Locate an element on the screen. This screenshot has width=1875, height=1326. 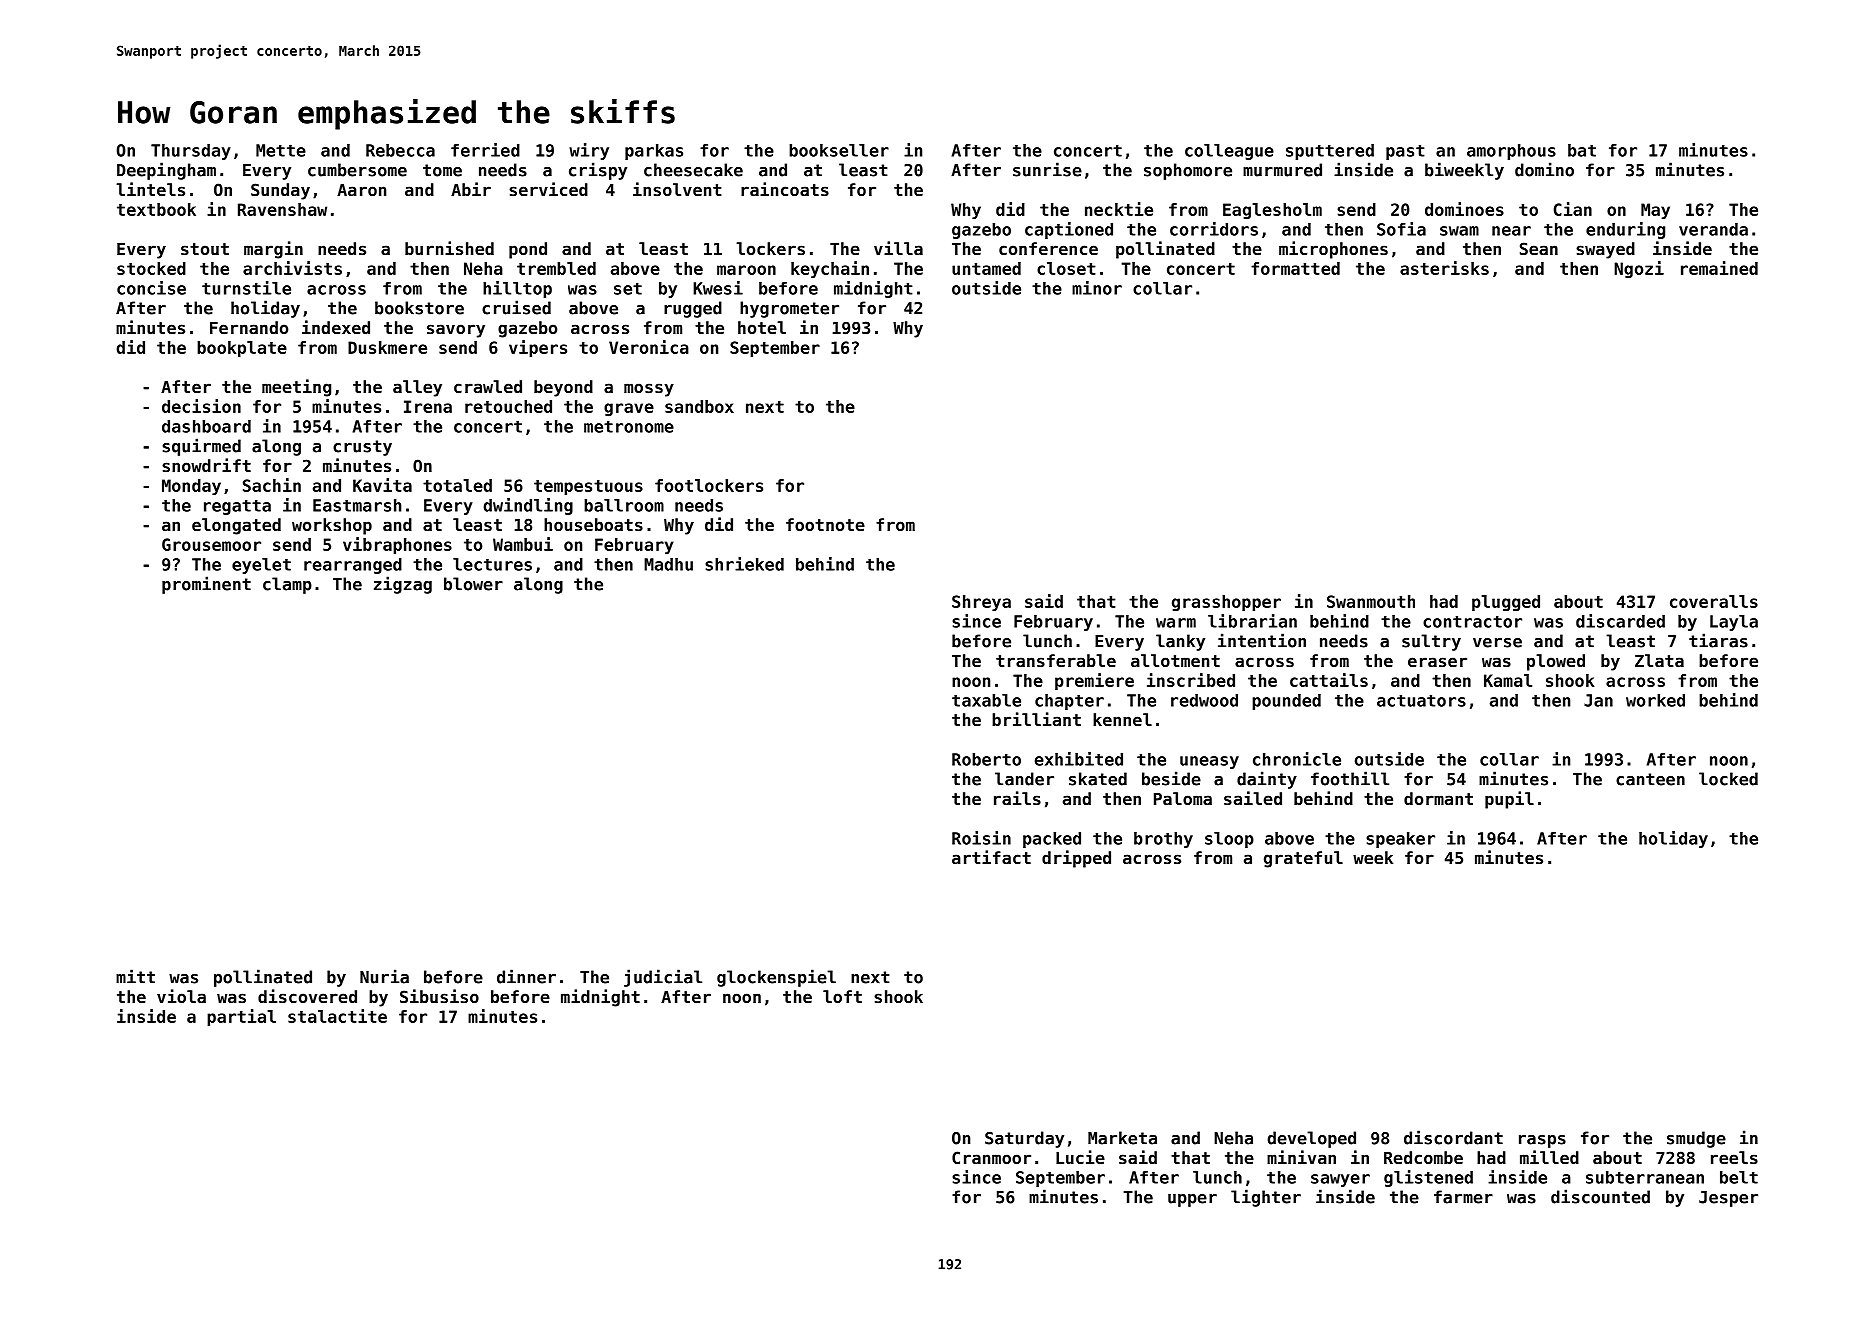
dashboard is located at coordinates (206, 426).
